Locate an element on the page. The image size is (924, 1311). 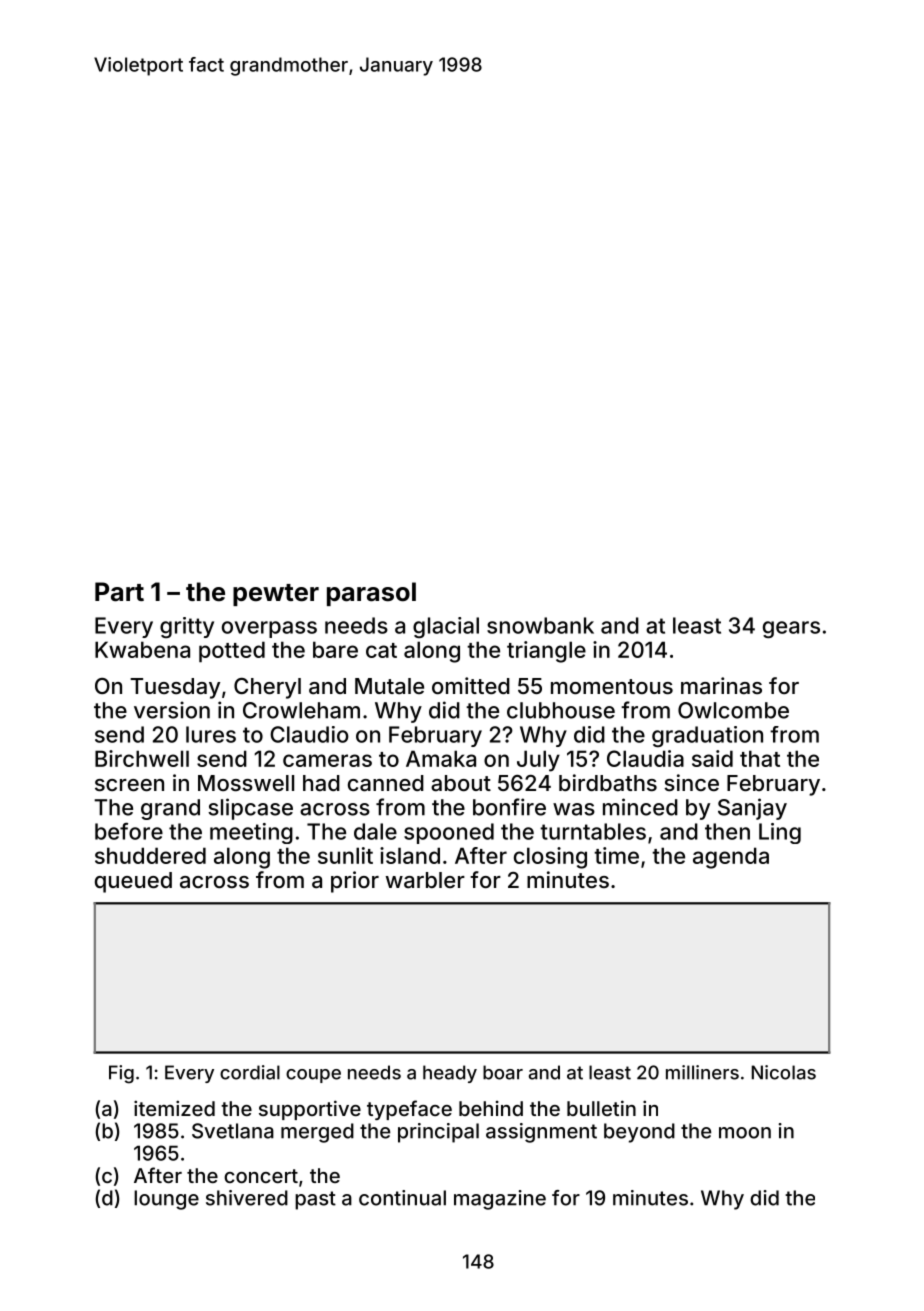
pewter is located at coordinates (276, 595).
